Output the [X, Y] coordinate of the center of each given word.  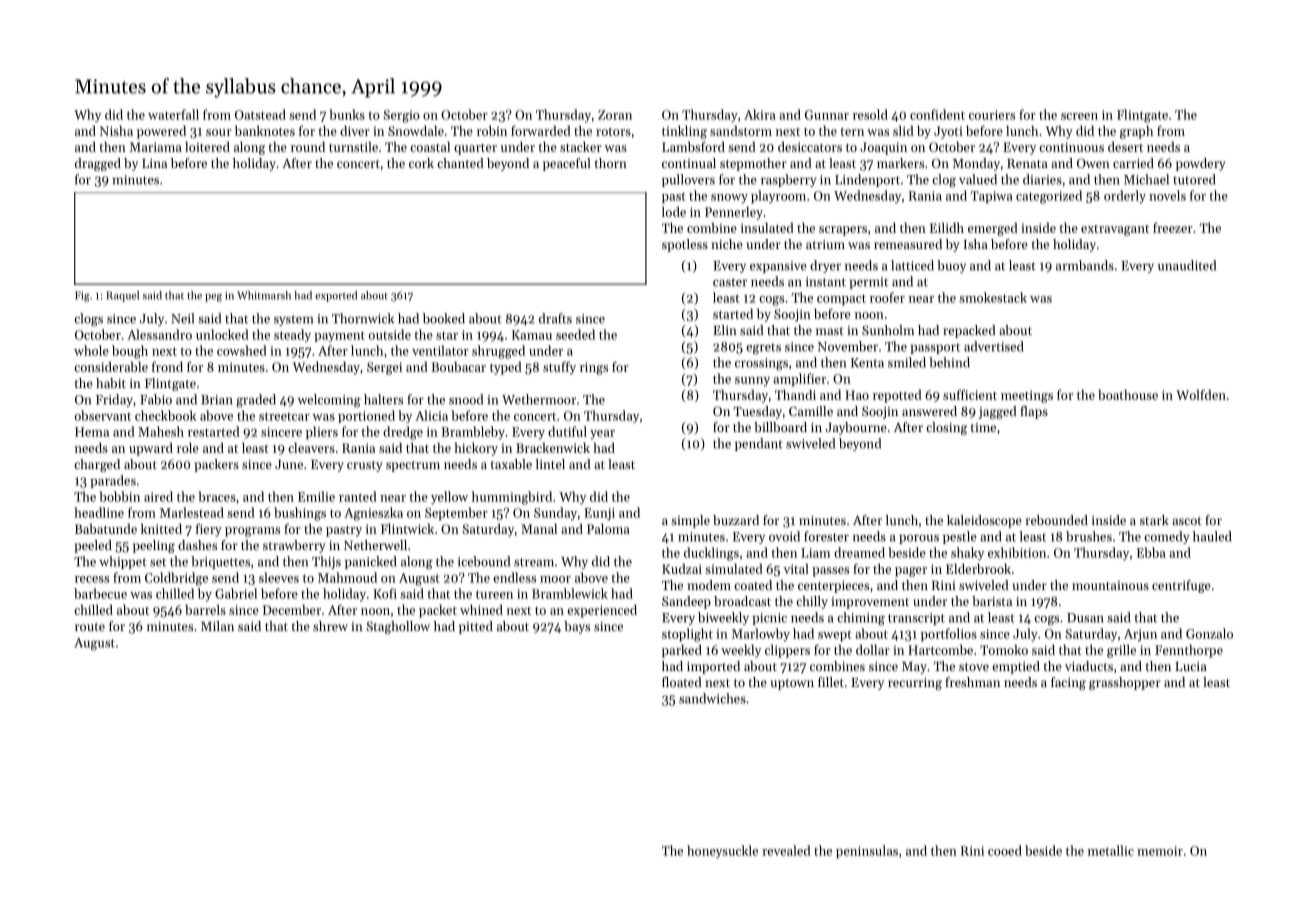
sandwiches [712, 698]
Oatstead [260, 114]
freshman [972, 682]
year [602, 435]
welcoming [329, 401]
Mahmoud [347, 577]
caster [730, 282]
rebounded [1057, 520]
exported [336, 296]
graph [1136, 132]
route [90, 627]
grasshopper [1125, 683]
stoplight [687, 635]
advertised [994, 346]
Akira [760, 114]
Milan [217, 626]
